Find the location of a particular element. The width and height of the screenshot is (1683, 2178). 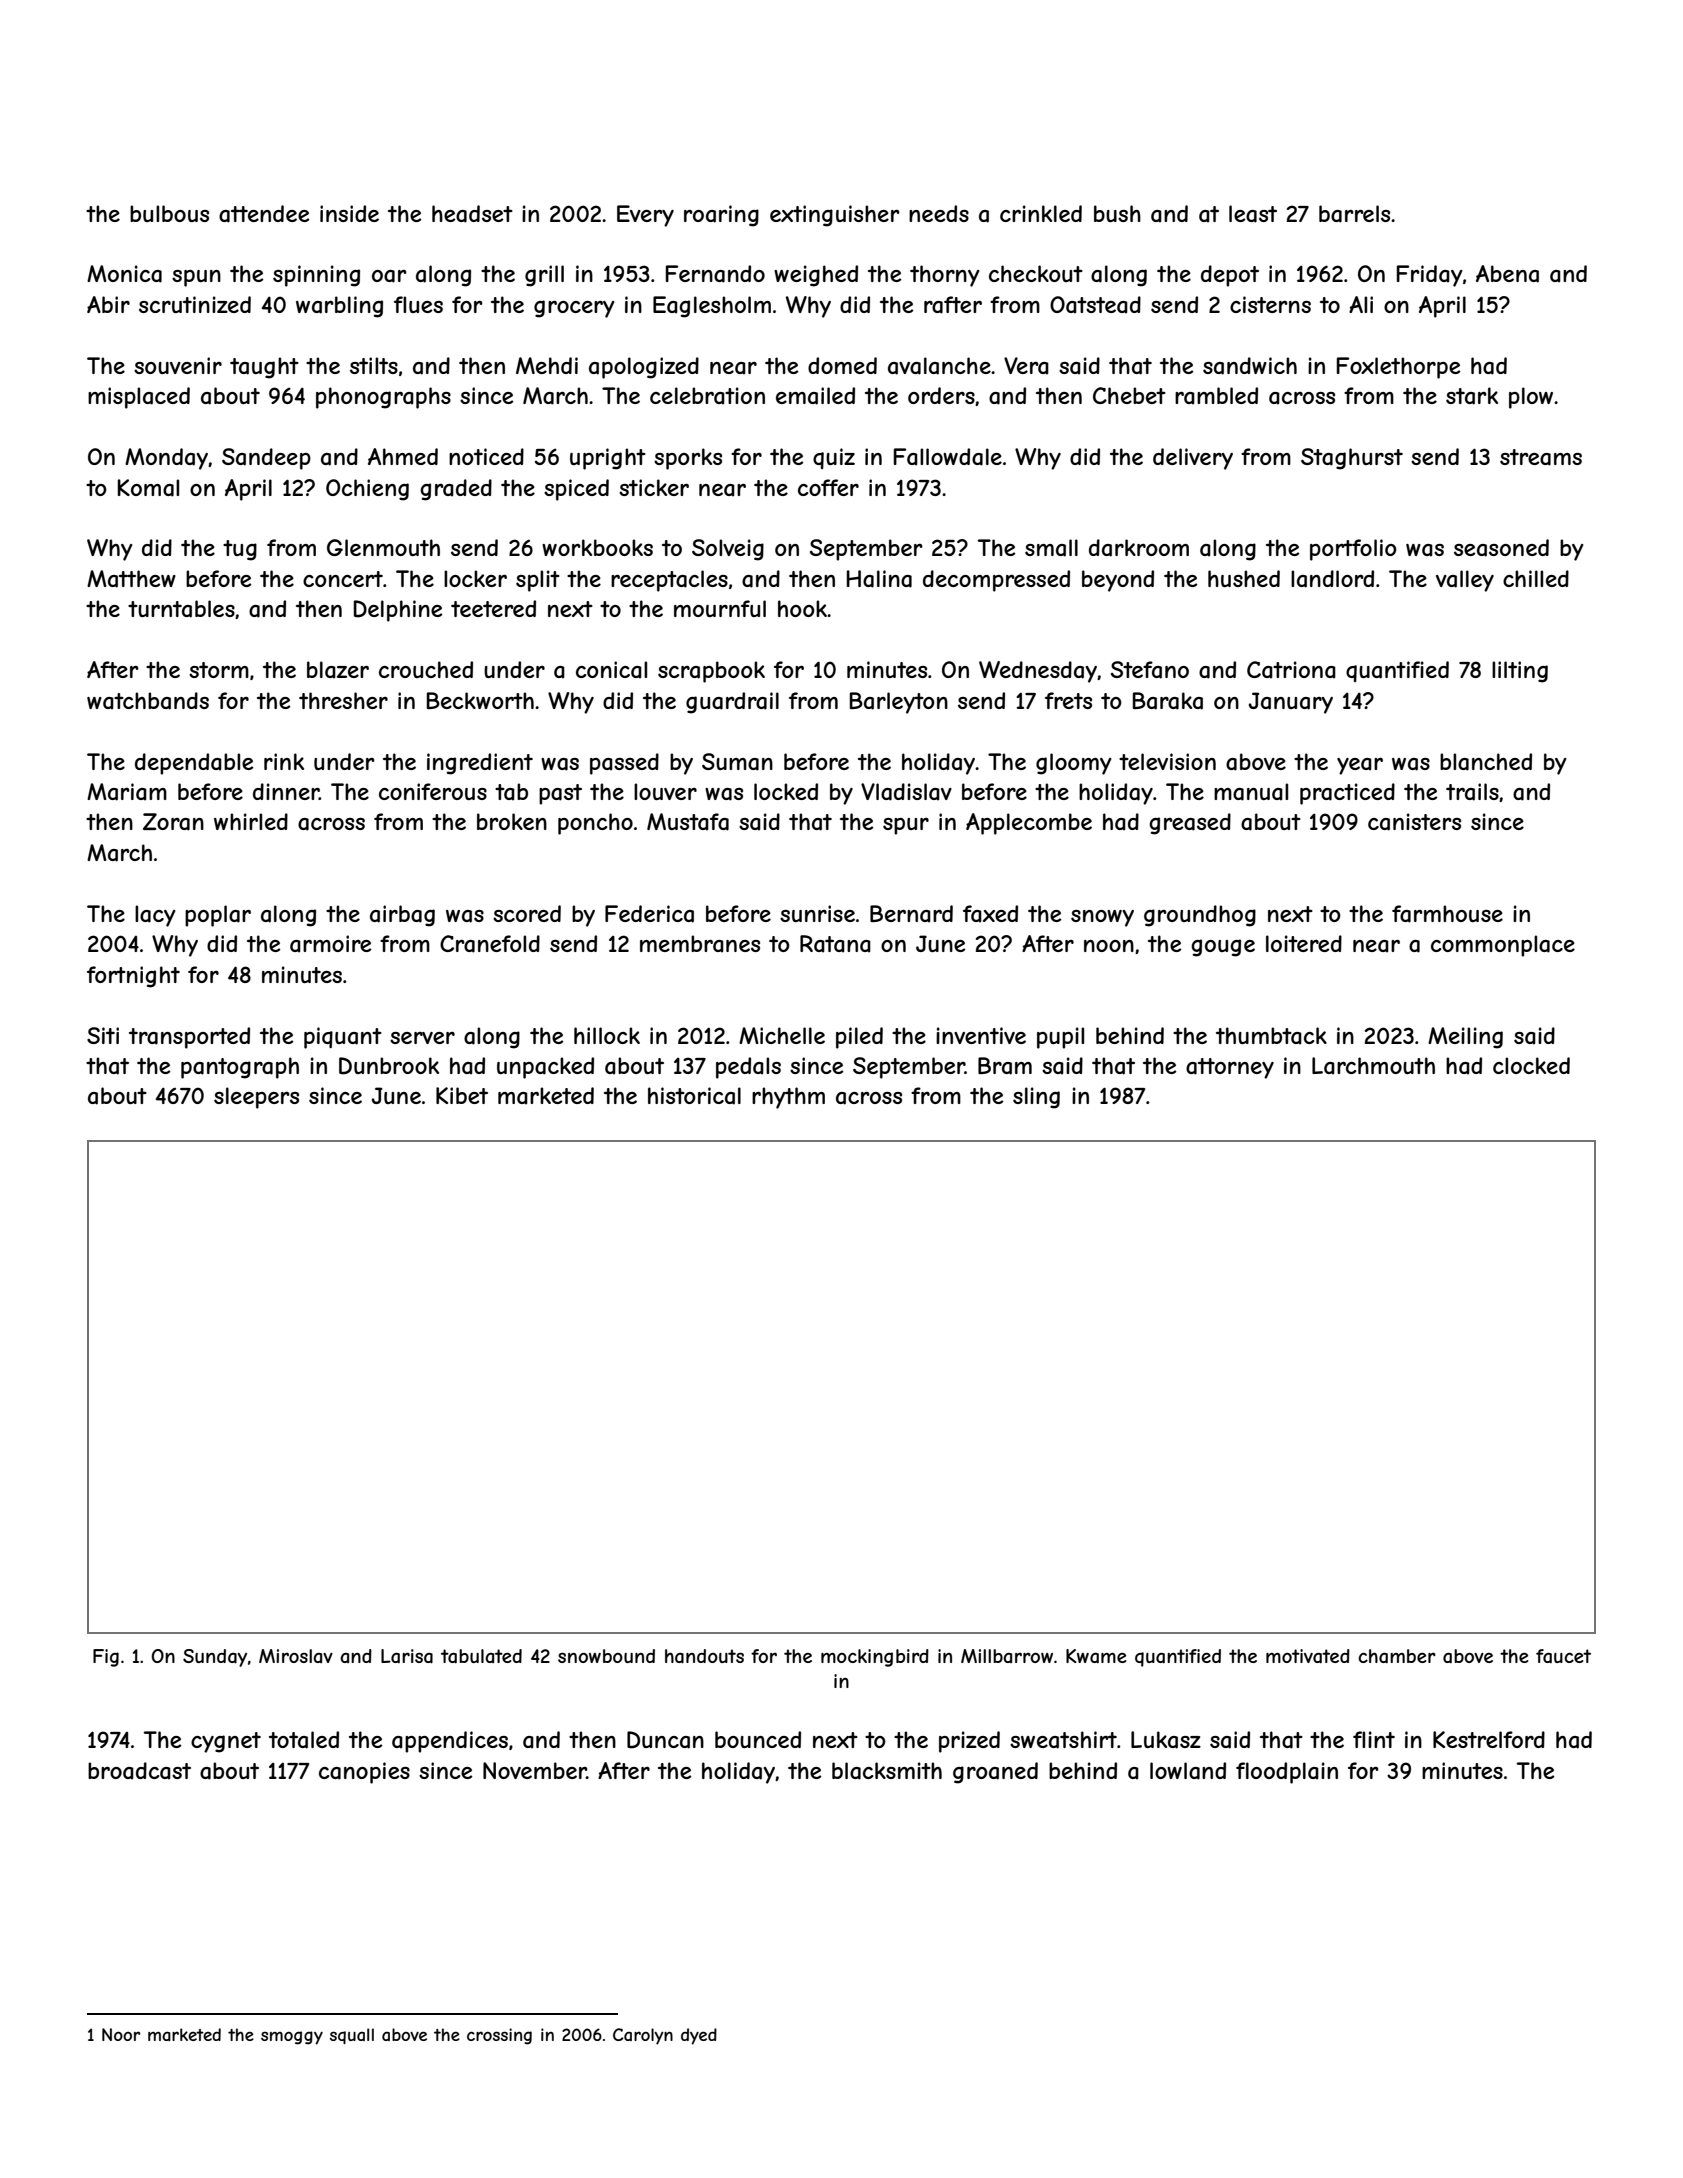

November is located at coordinates (535, 1770).
